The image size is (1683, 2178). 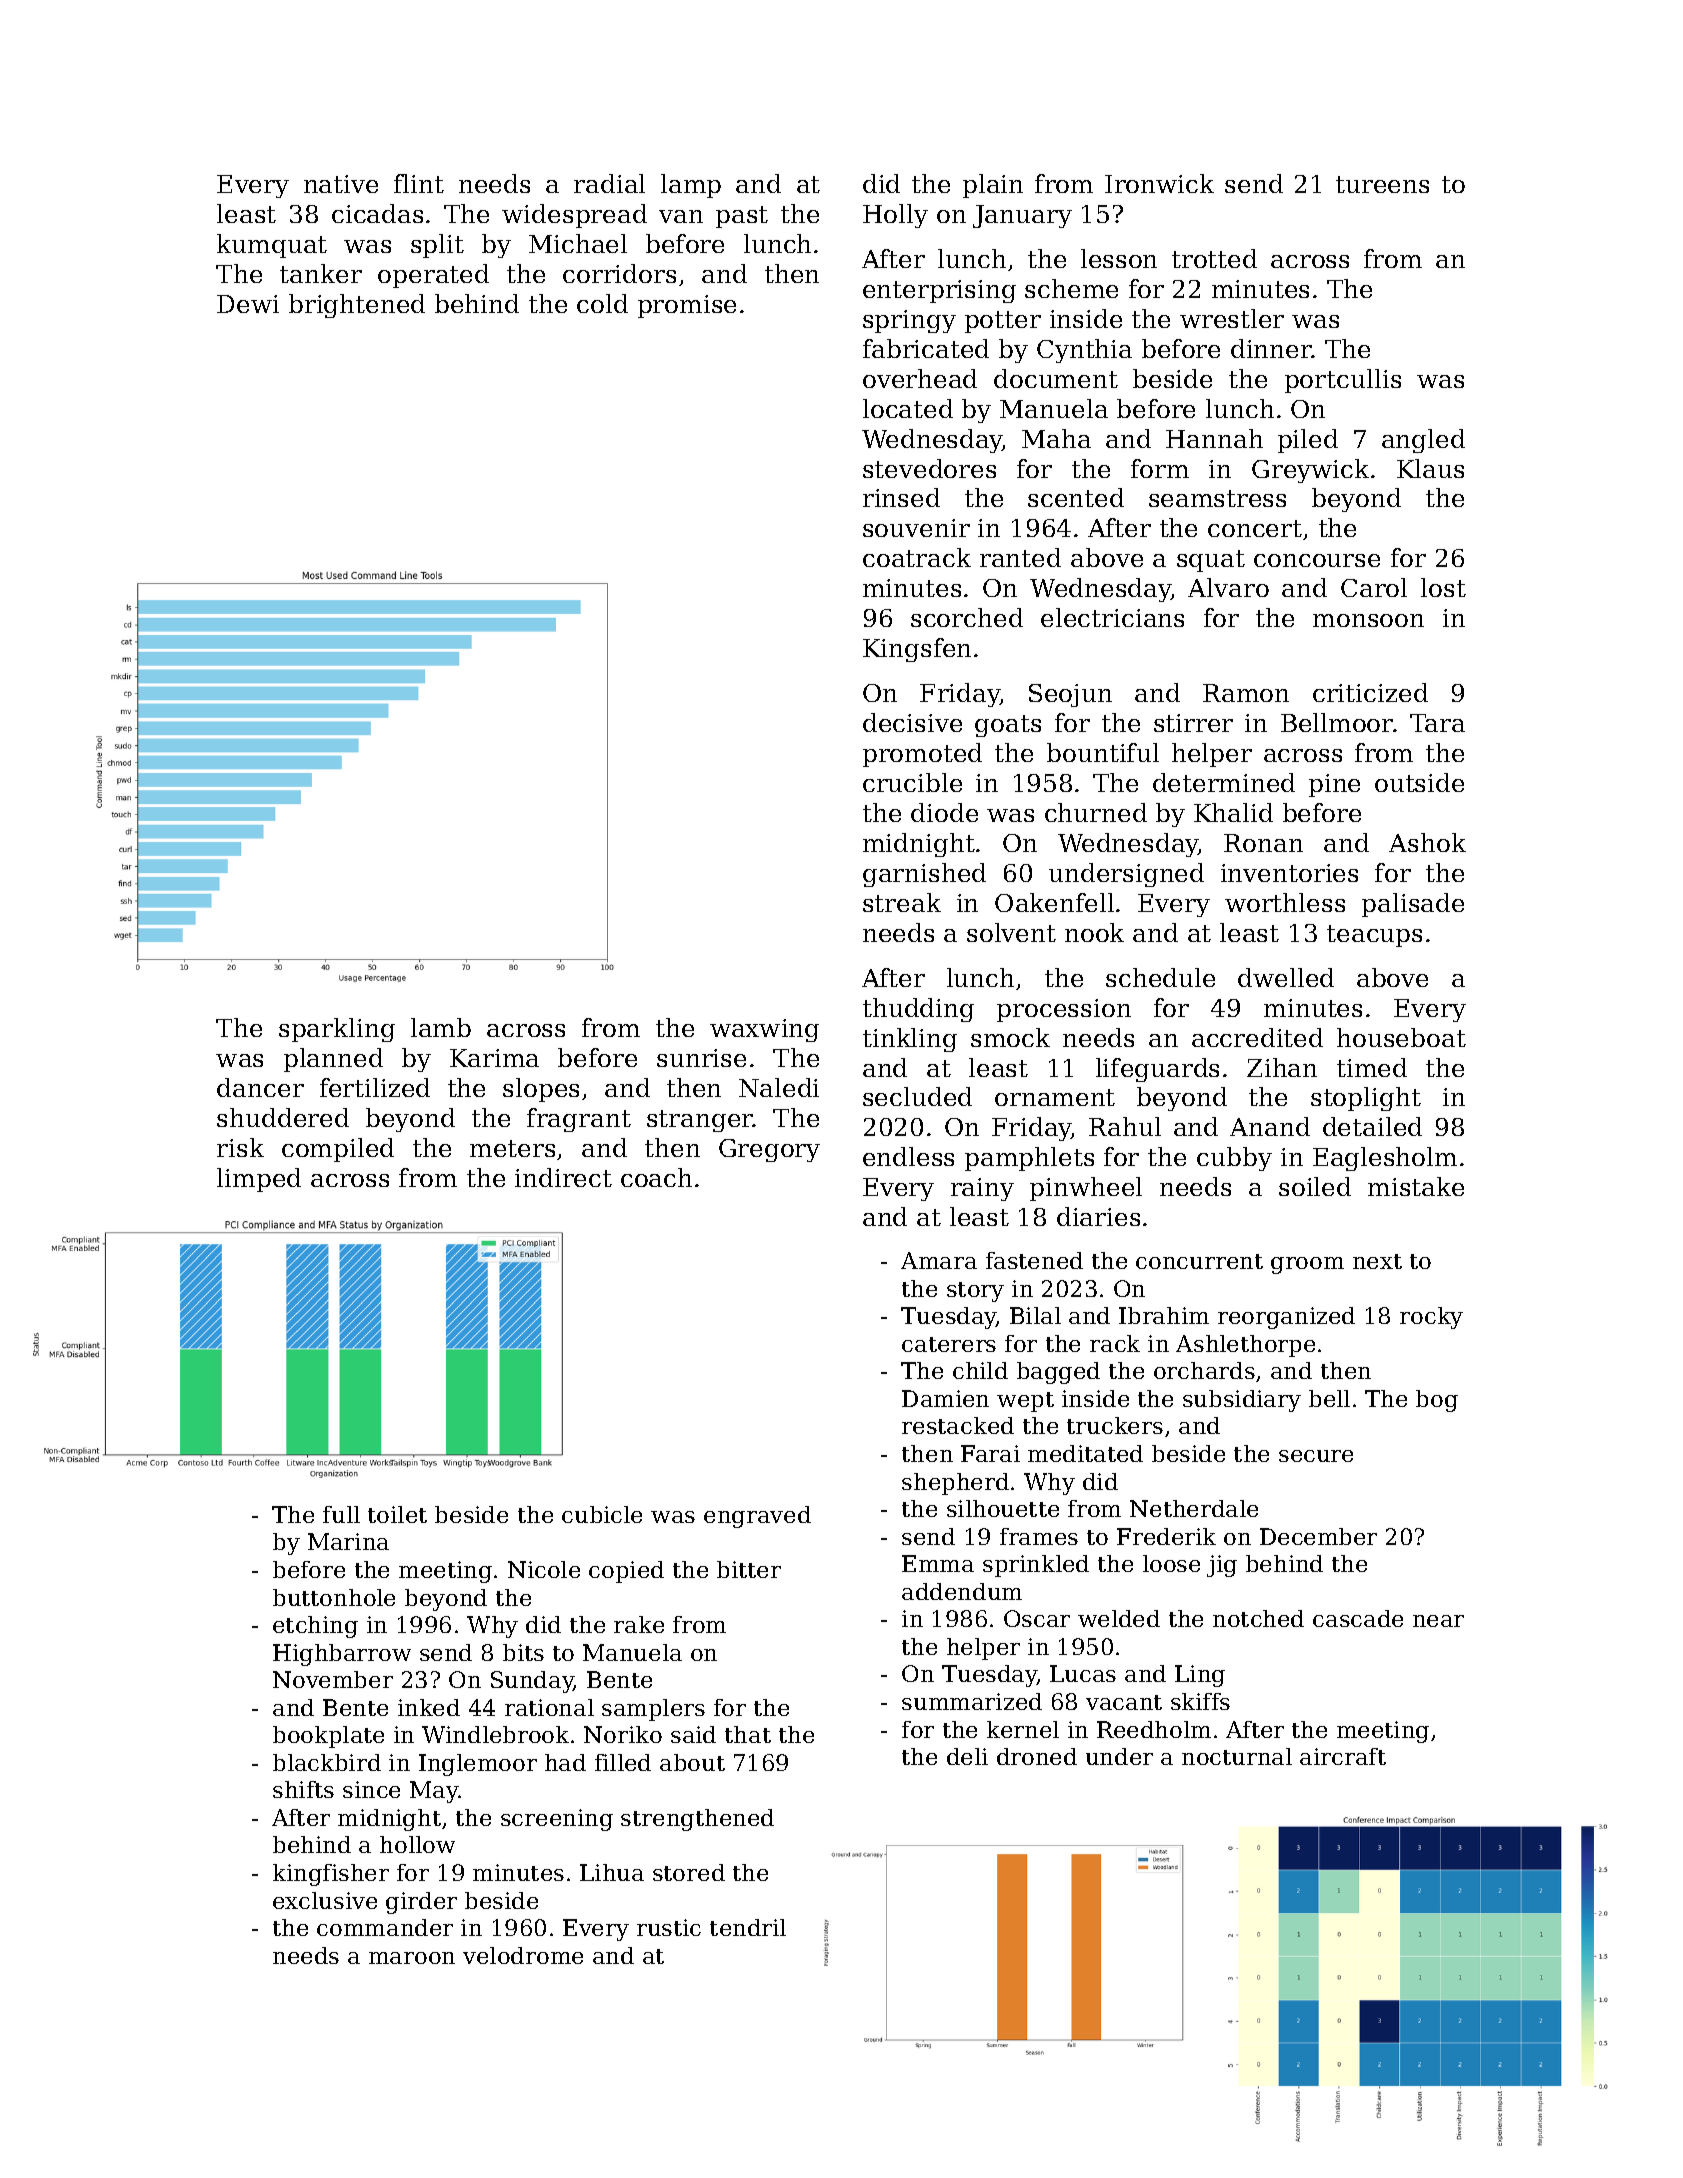 What do you see at coordinates (922, 755) in the document?
I see `promoted` at bounding box center [922, 755].
